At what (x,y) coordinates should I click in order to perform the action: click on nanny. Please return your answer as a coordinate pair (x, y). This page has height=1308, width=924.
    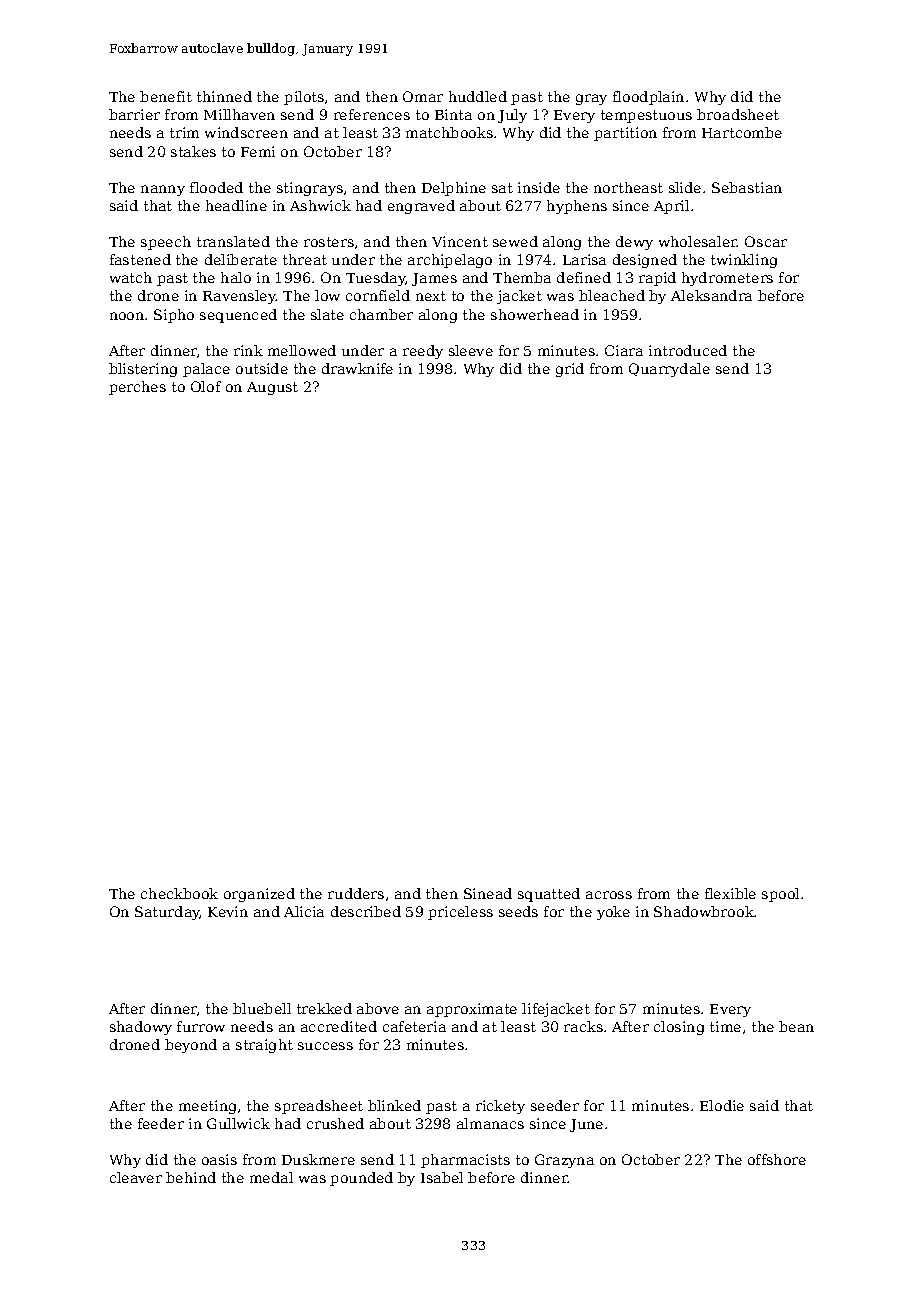
    Looking at the image, I should click on (163, 190).
